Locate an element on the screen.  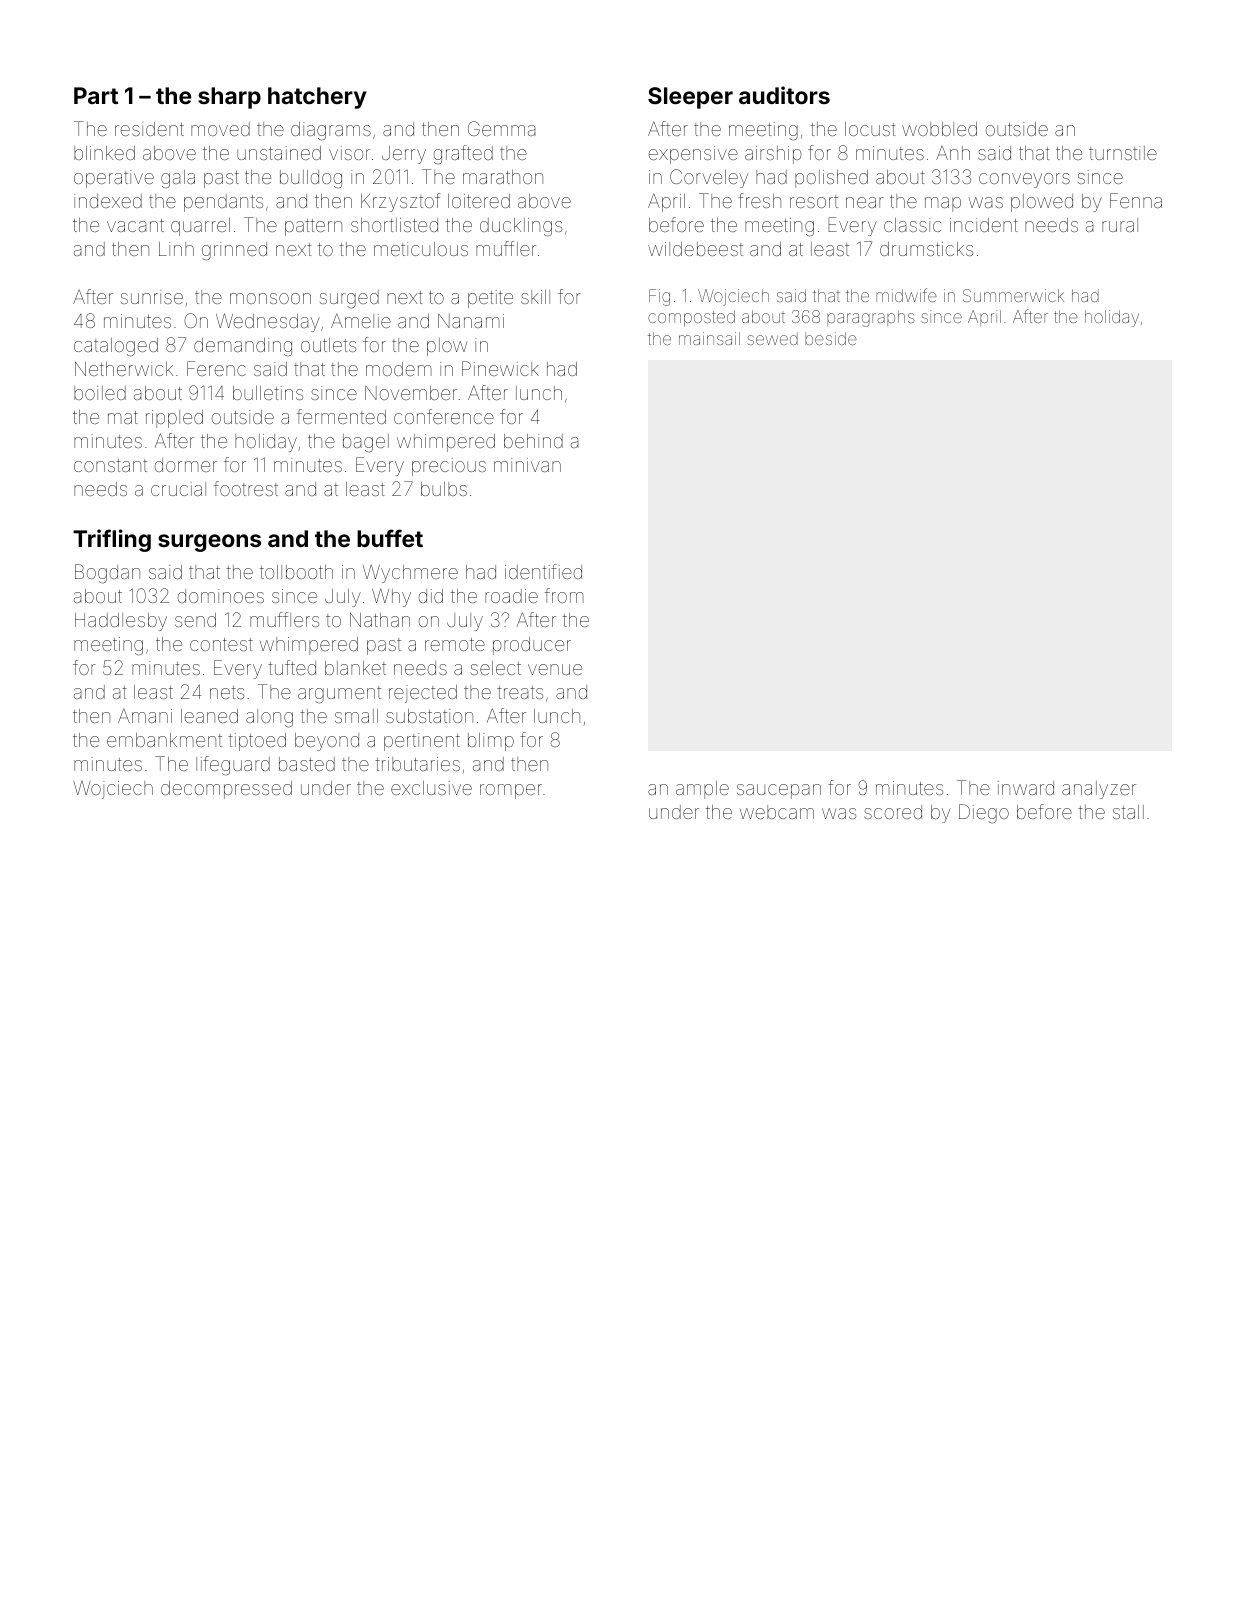
auditors is located at coordinates (784, 95).
